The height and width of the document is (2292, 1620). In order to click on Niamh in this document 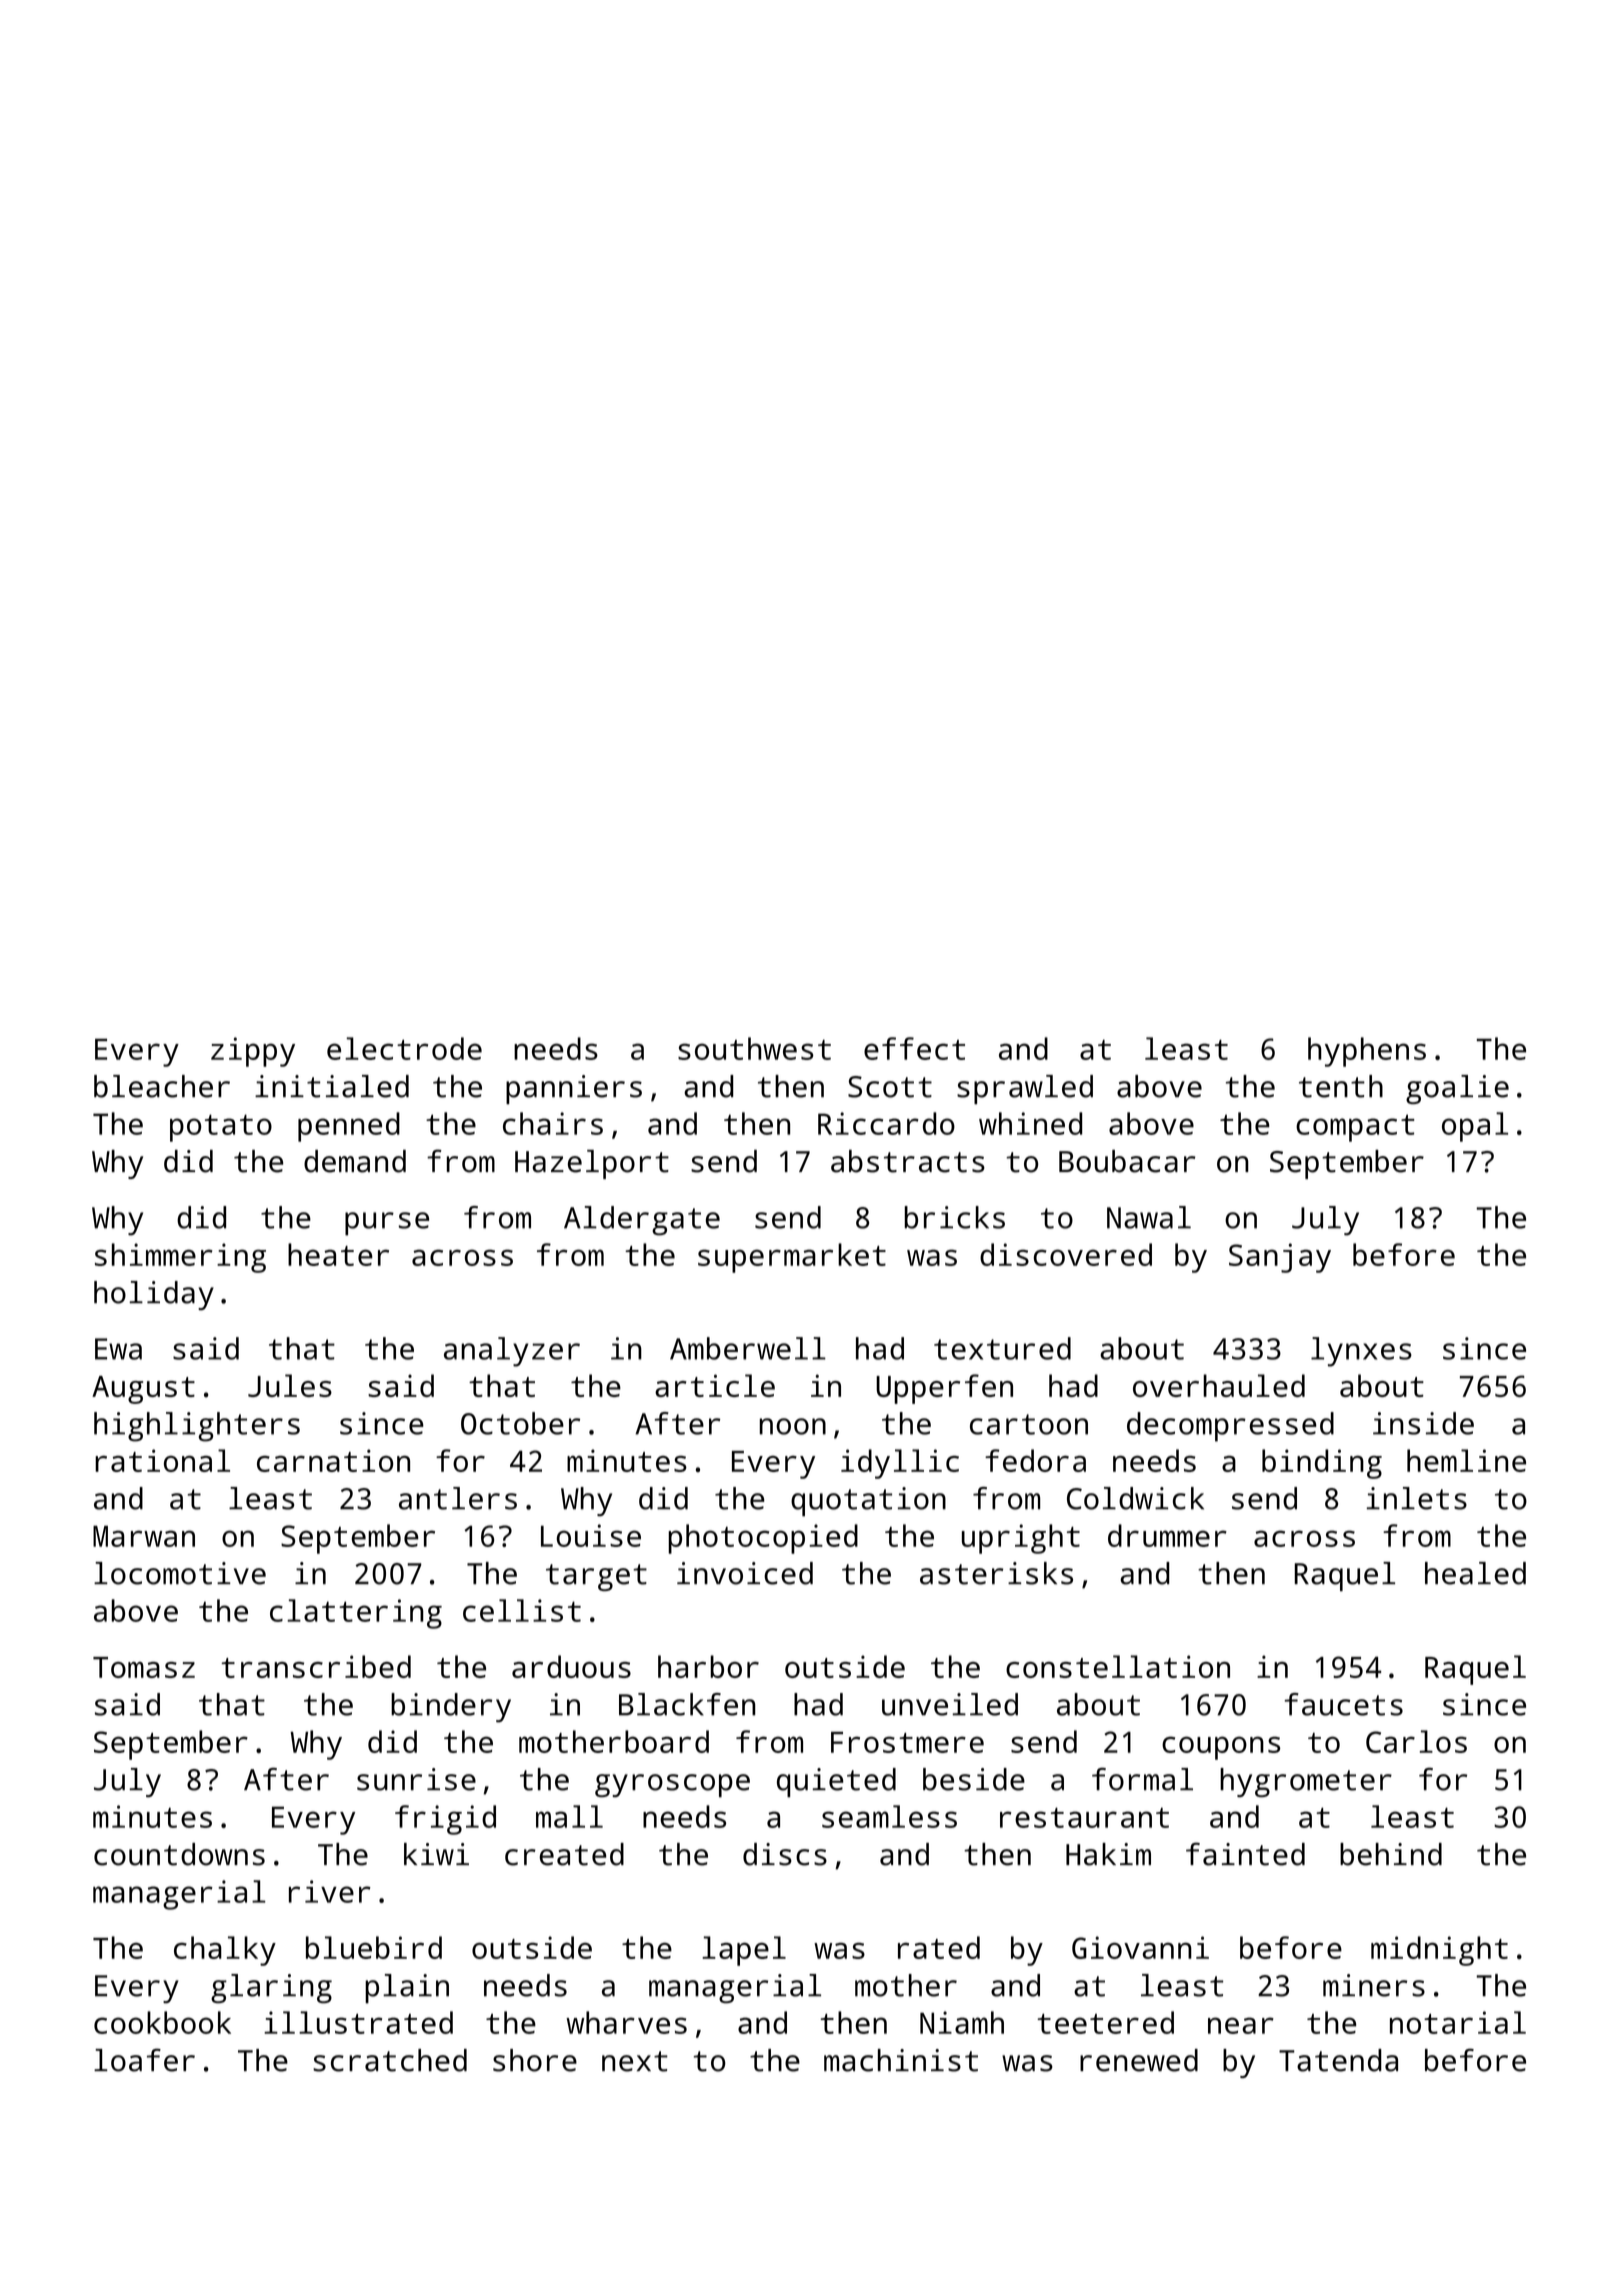, I will do `click(962, 2022)`.
